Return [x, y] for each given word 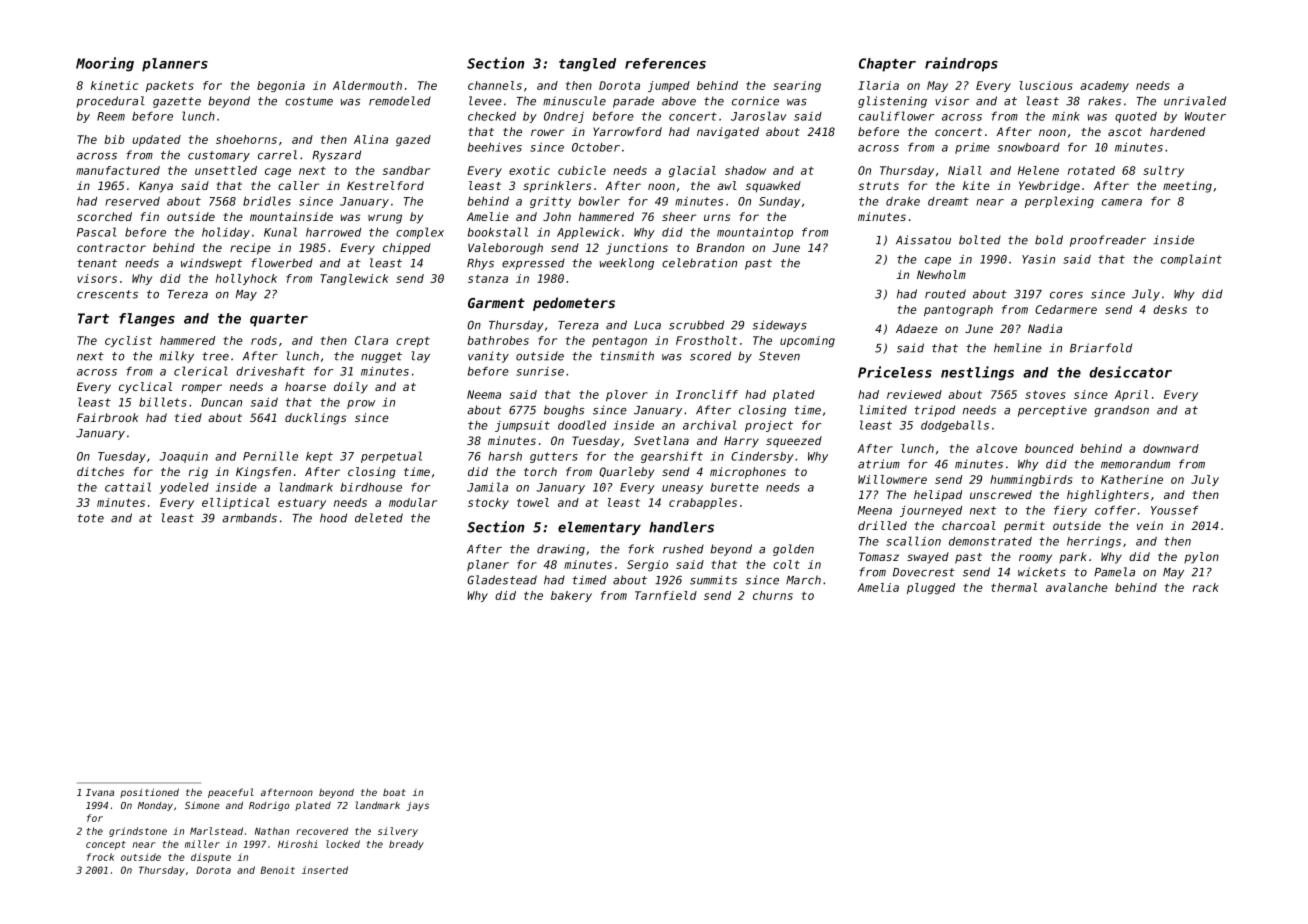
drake [903, 201]
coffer [1115, 510]
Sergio [647, 565]
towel [533, 502]
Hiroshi [298, 844]
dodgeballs [955, 426]
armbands [249, 518]
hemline [1018, 348]
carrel [277, 155]
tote [91, 518]
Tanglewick [354, 279]
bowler [599, 201]
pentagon [619, 341]
